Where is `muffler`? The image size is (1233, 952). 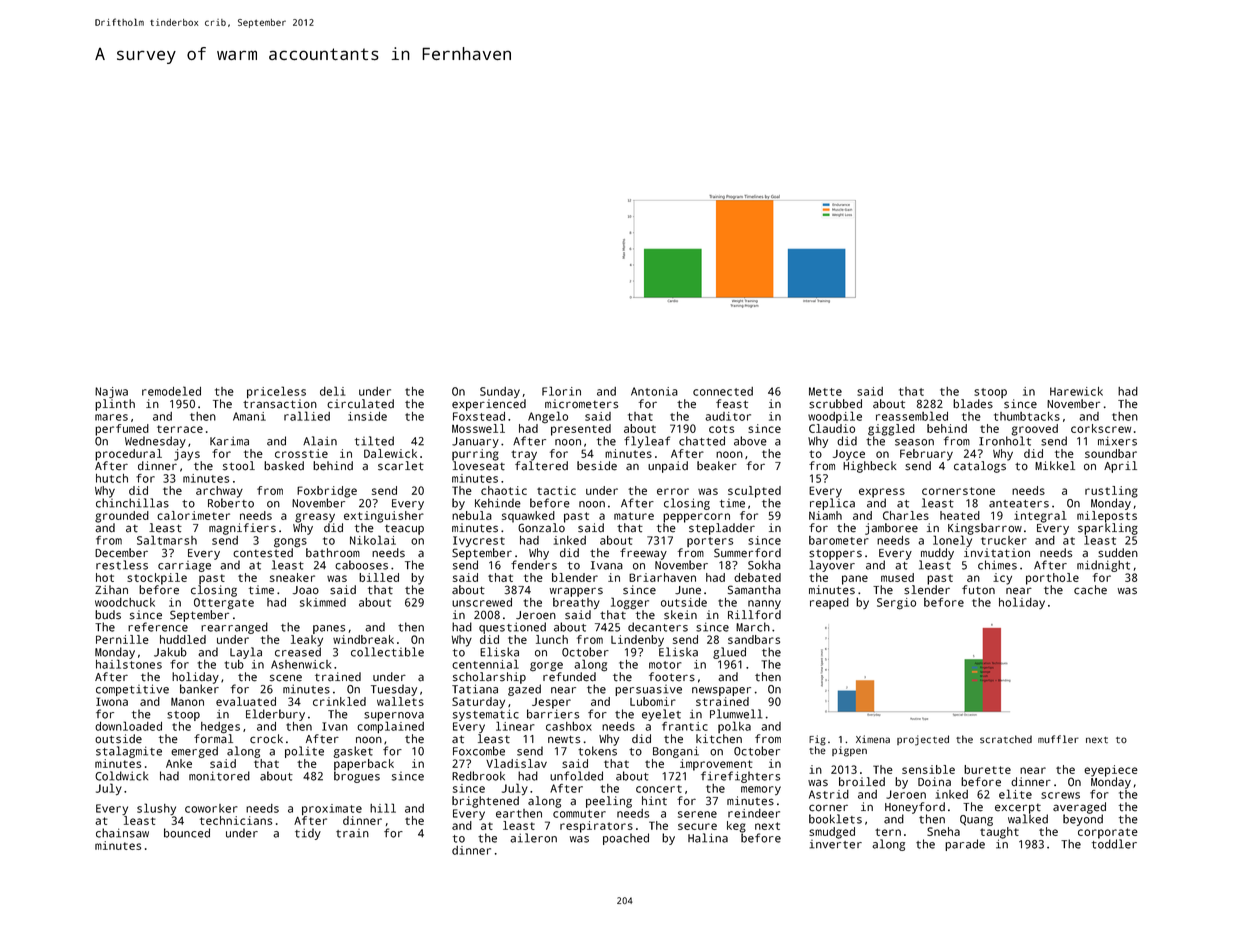 muffler is located at coordinates (1058, 739).
